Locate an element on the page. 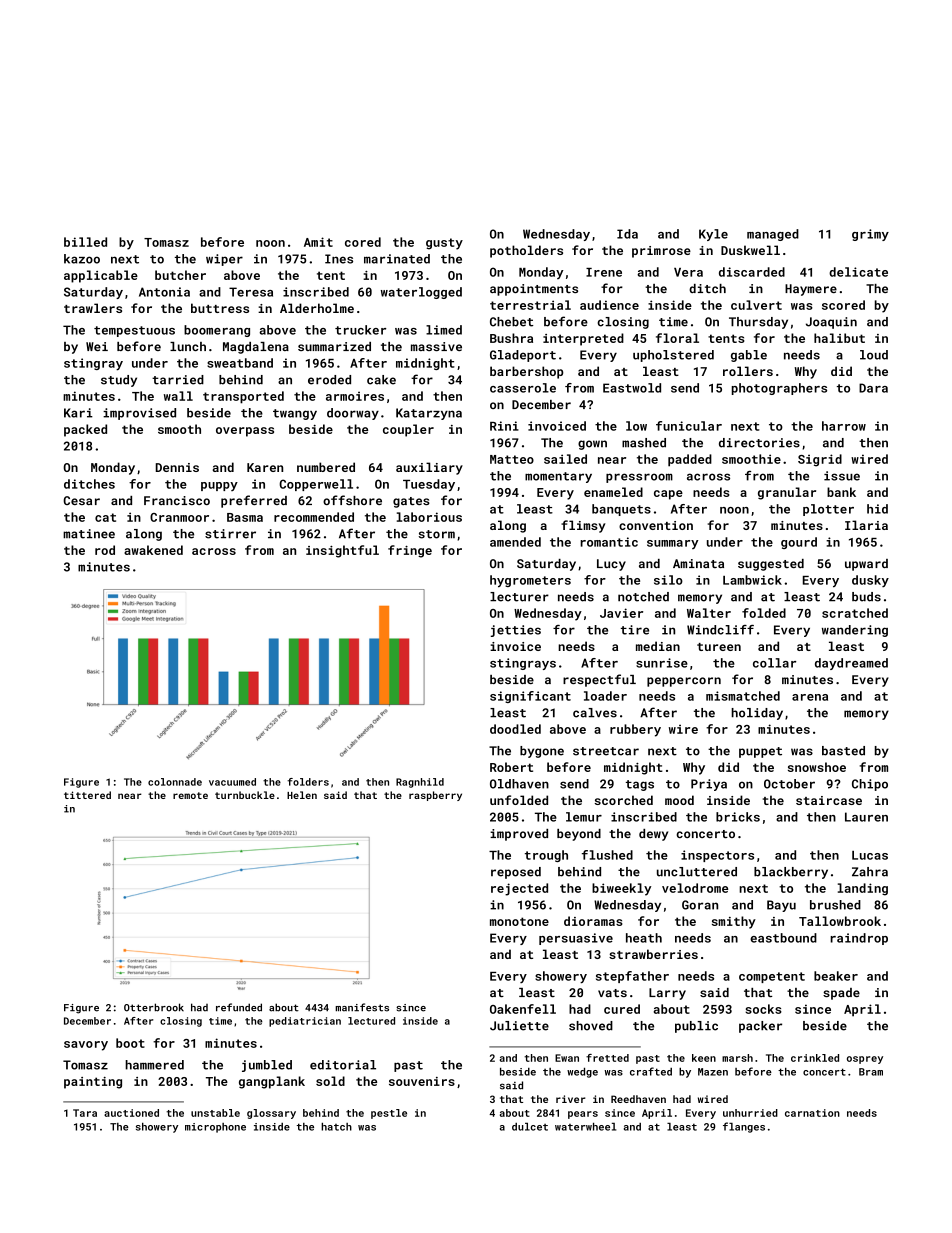 This document has height=1233, width=952. trawlers is located at coordinates (93, 308).
